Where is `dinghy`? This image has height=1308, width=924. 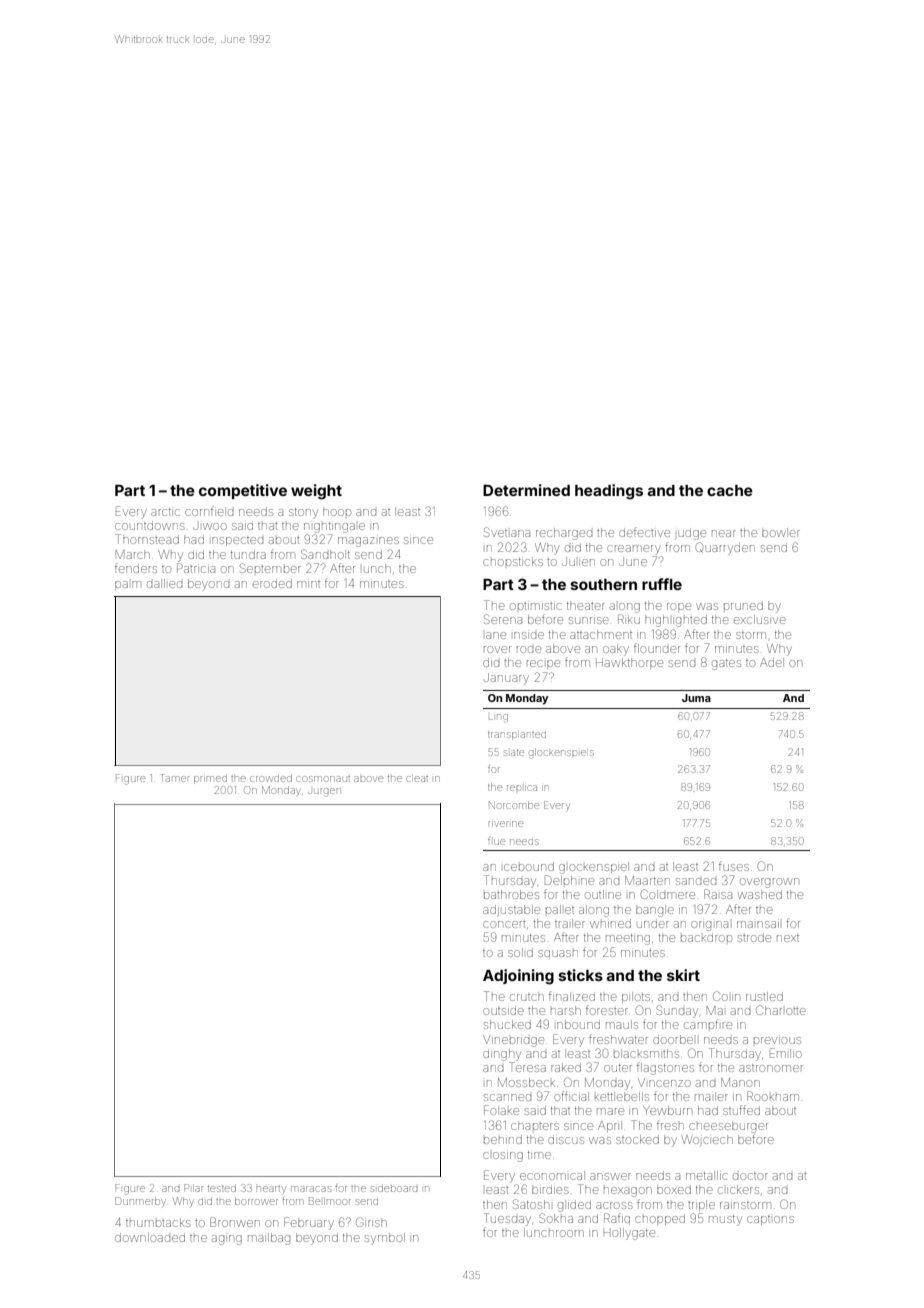
dinghy is located at coordinates (502, 1055).
